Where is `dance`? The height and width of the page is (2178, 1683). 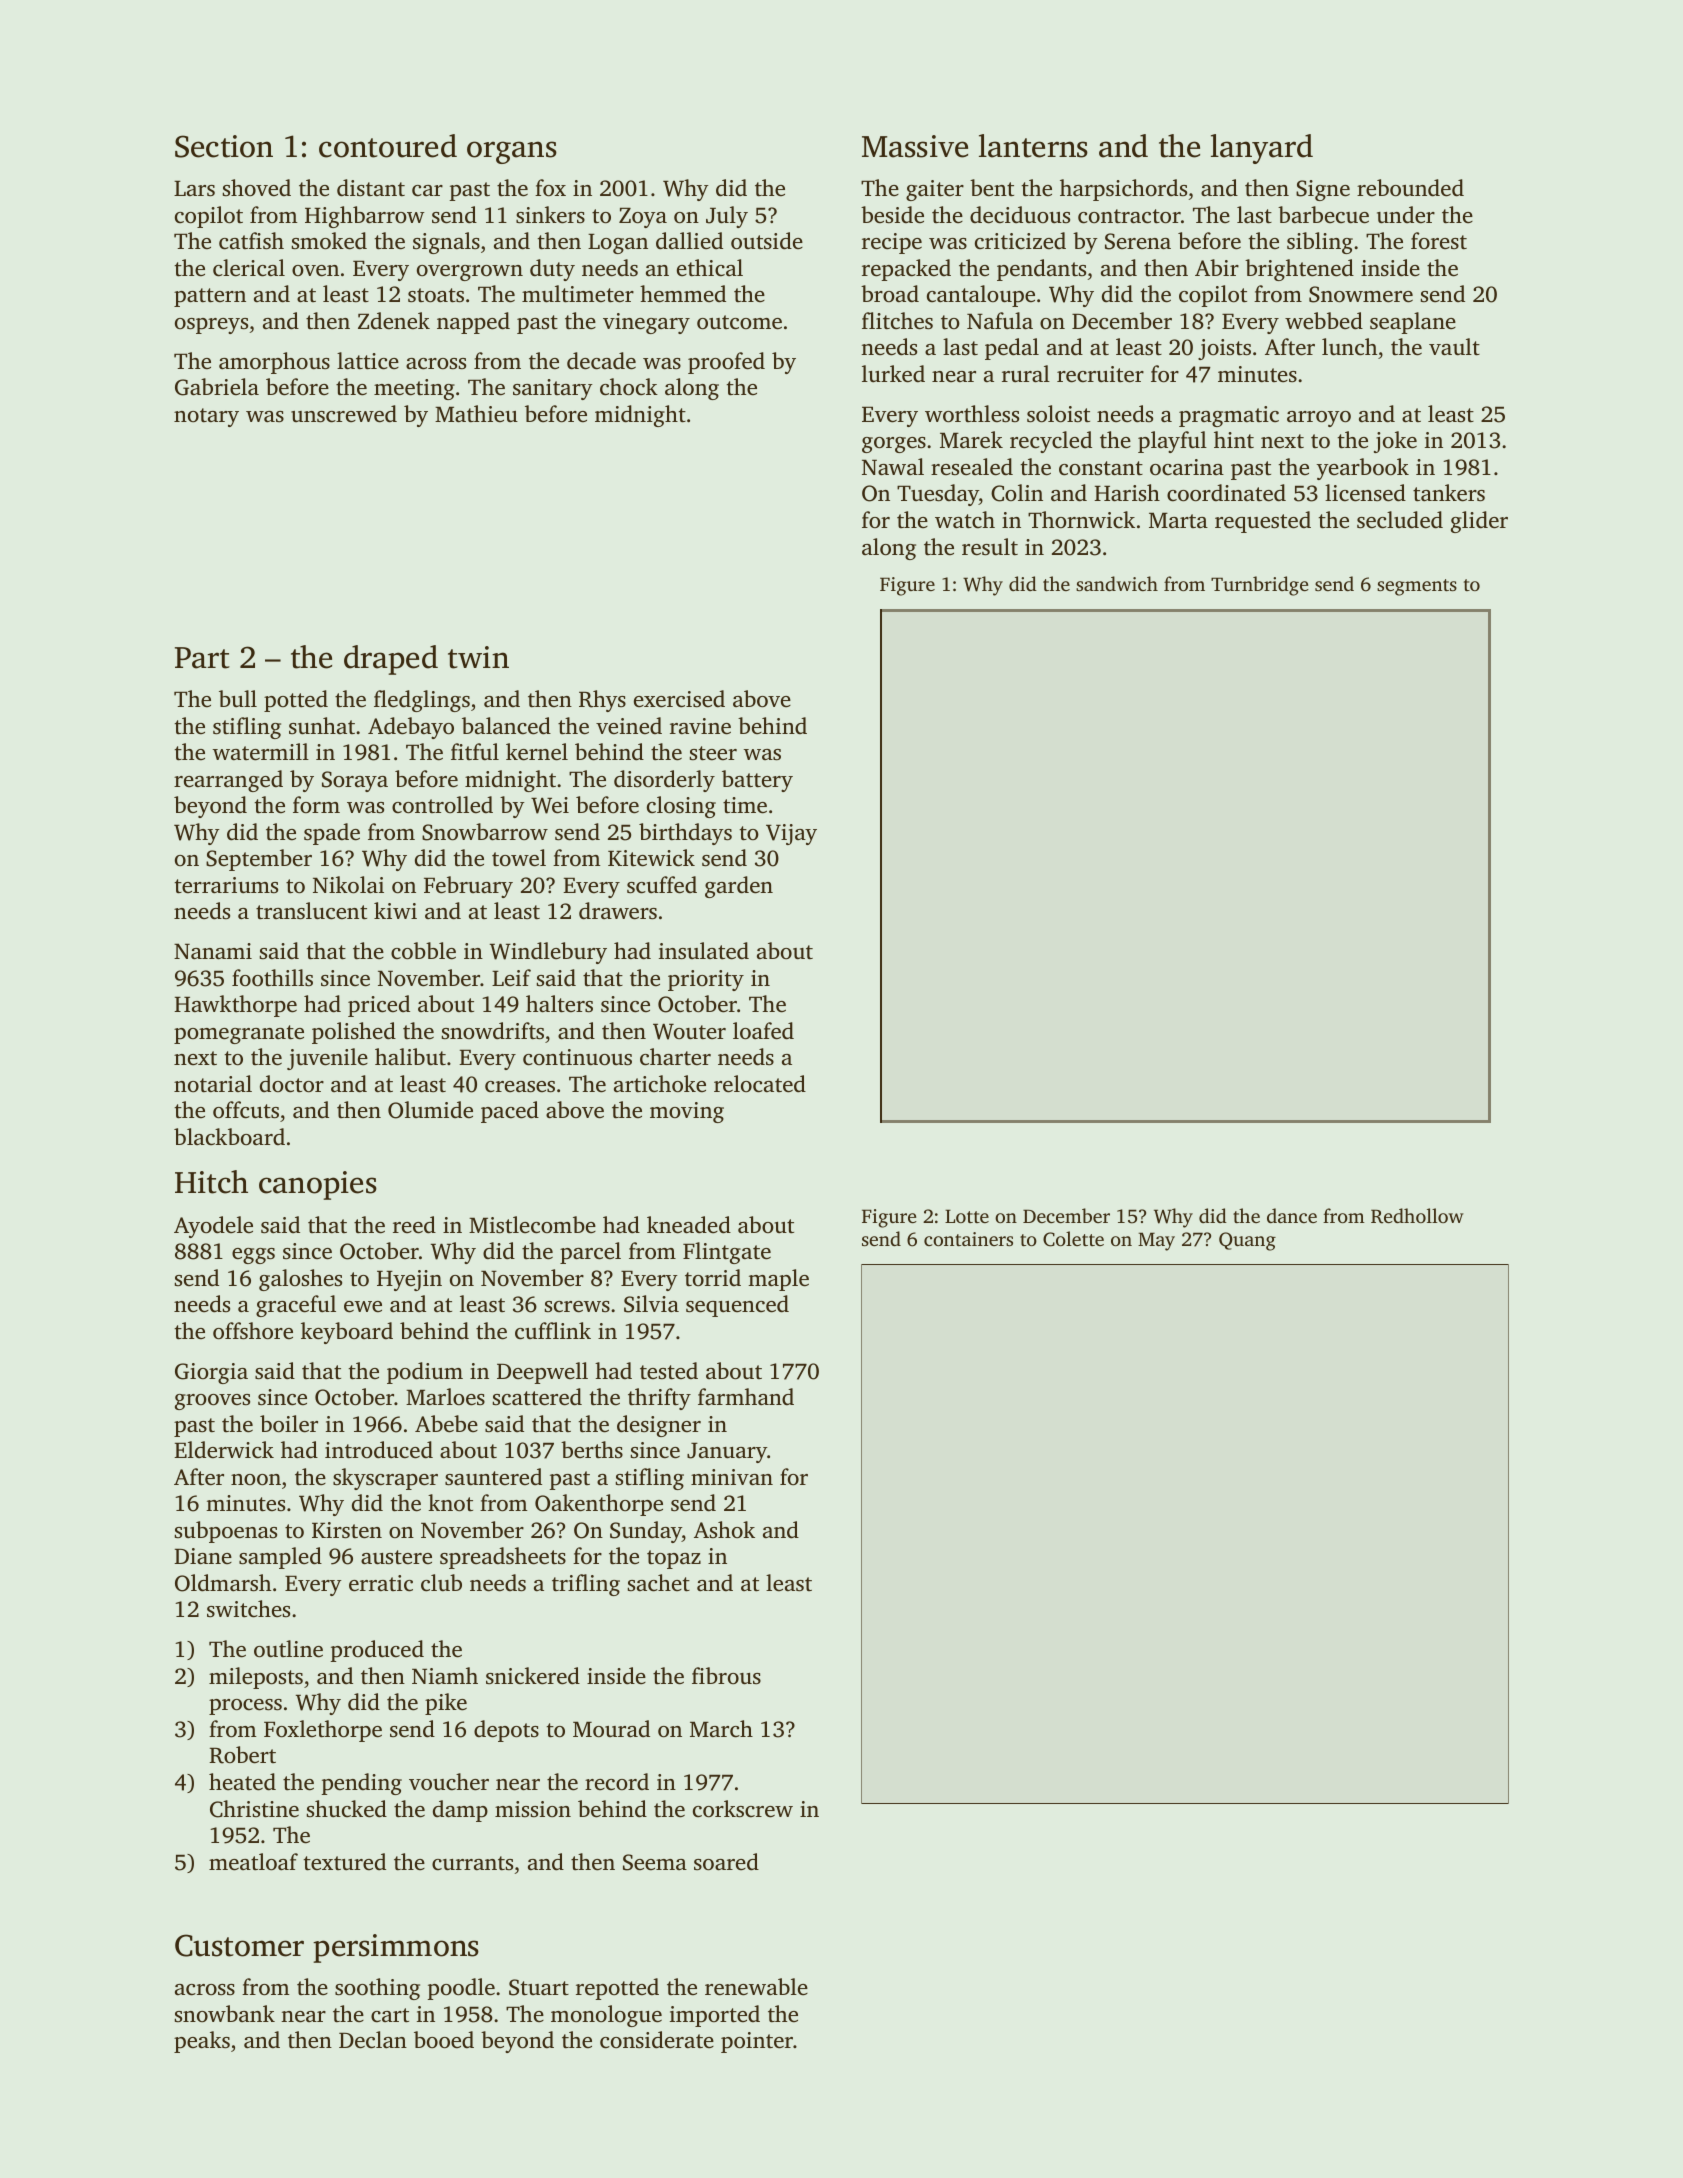
dance is located at coordinates (1292, 1215).
